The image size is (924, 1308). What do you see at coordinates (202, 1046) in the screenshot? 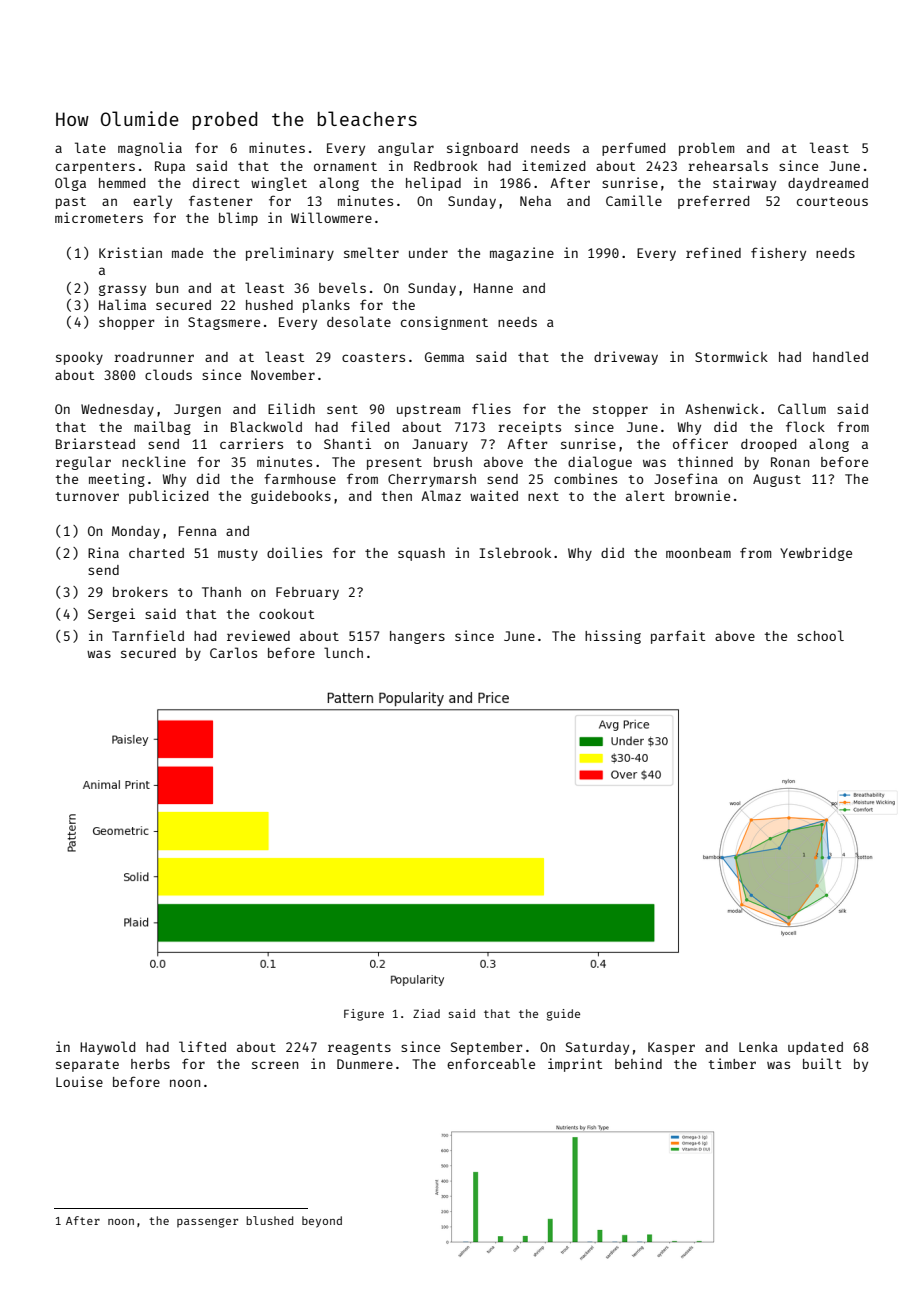
I see `lifted` at bounding box center [202, 1046].
